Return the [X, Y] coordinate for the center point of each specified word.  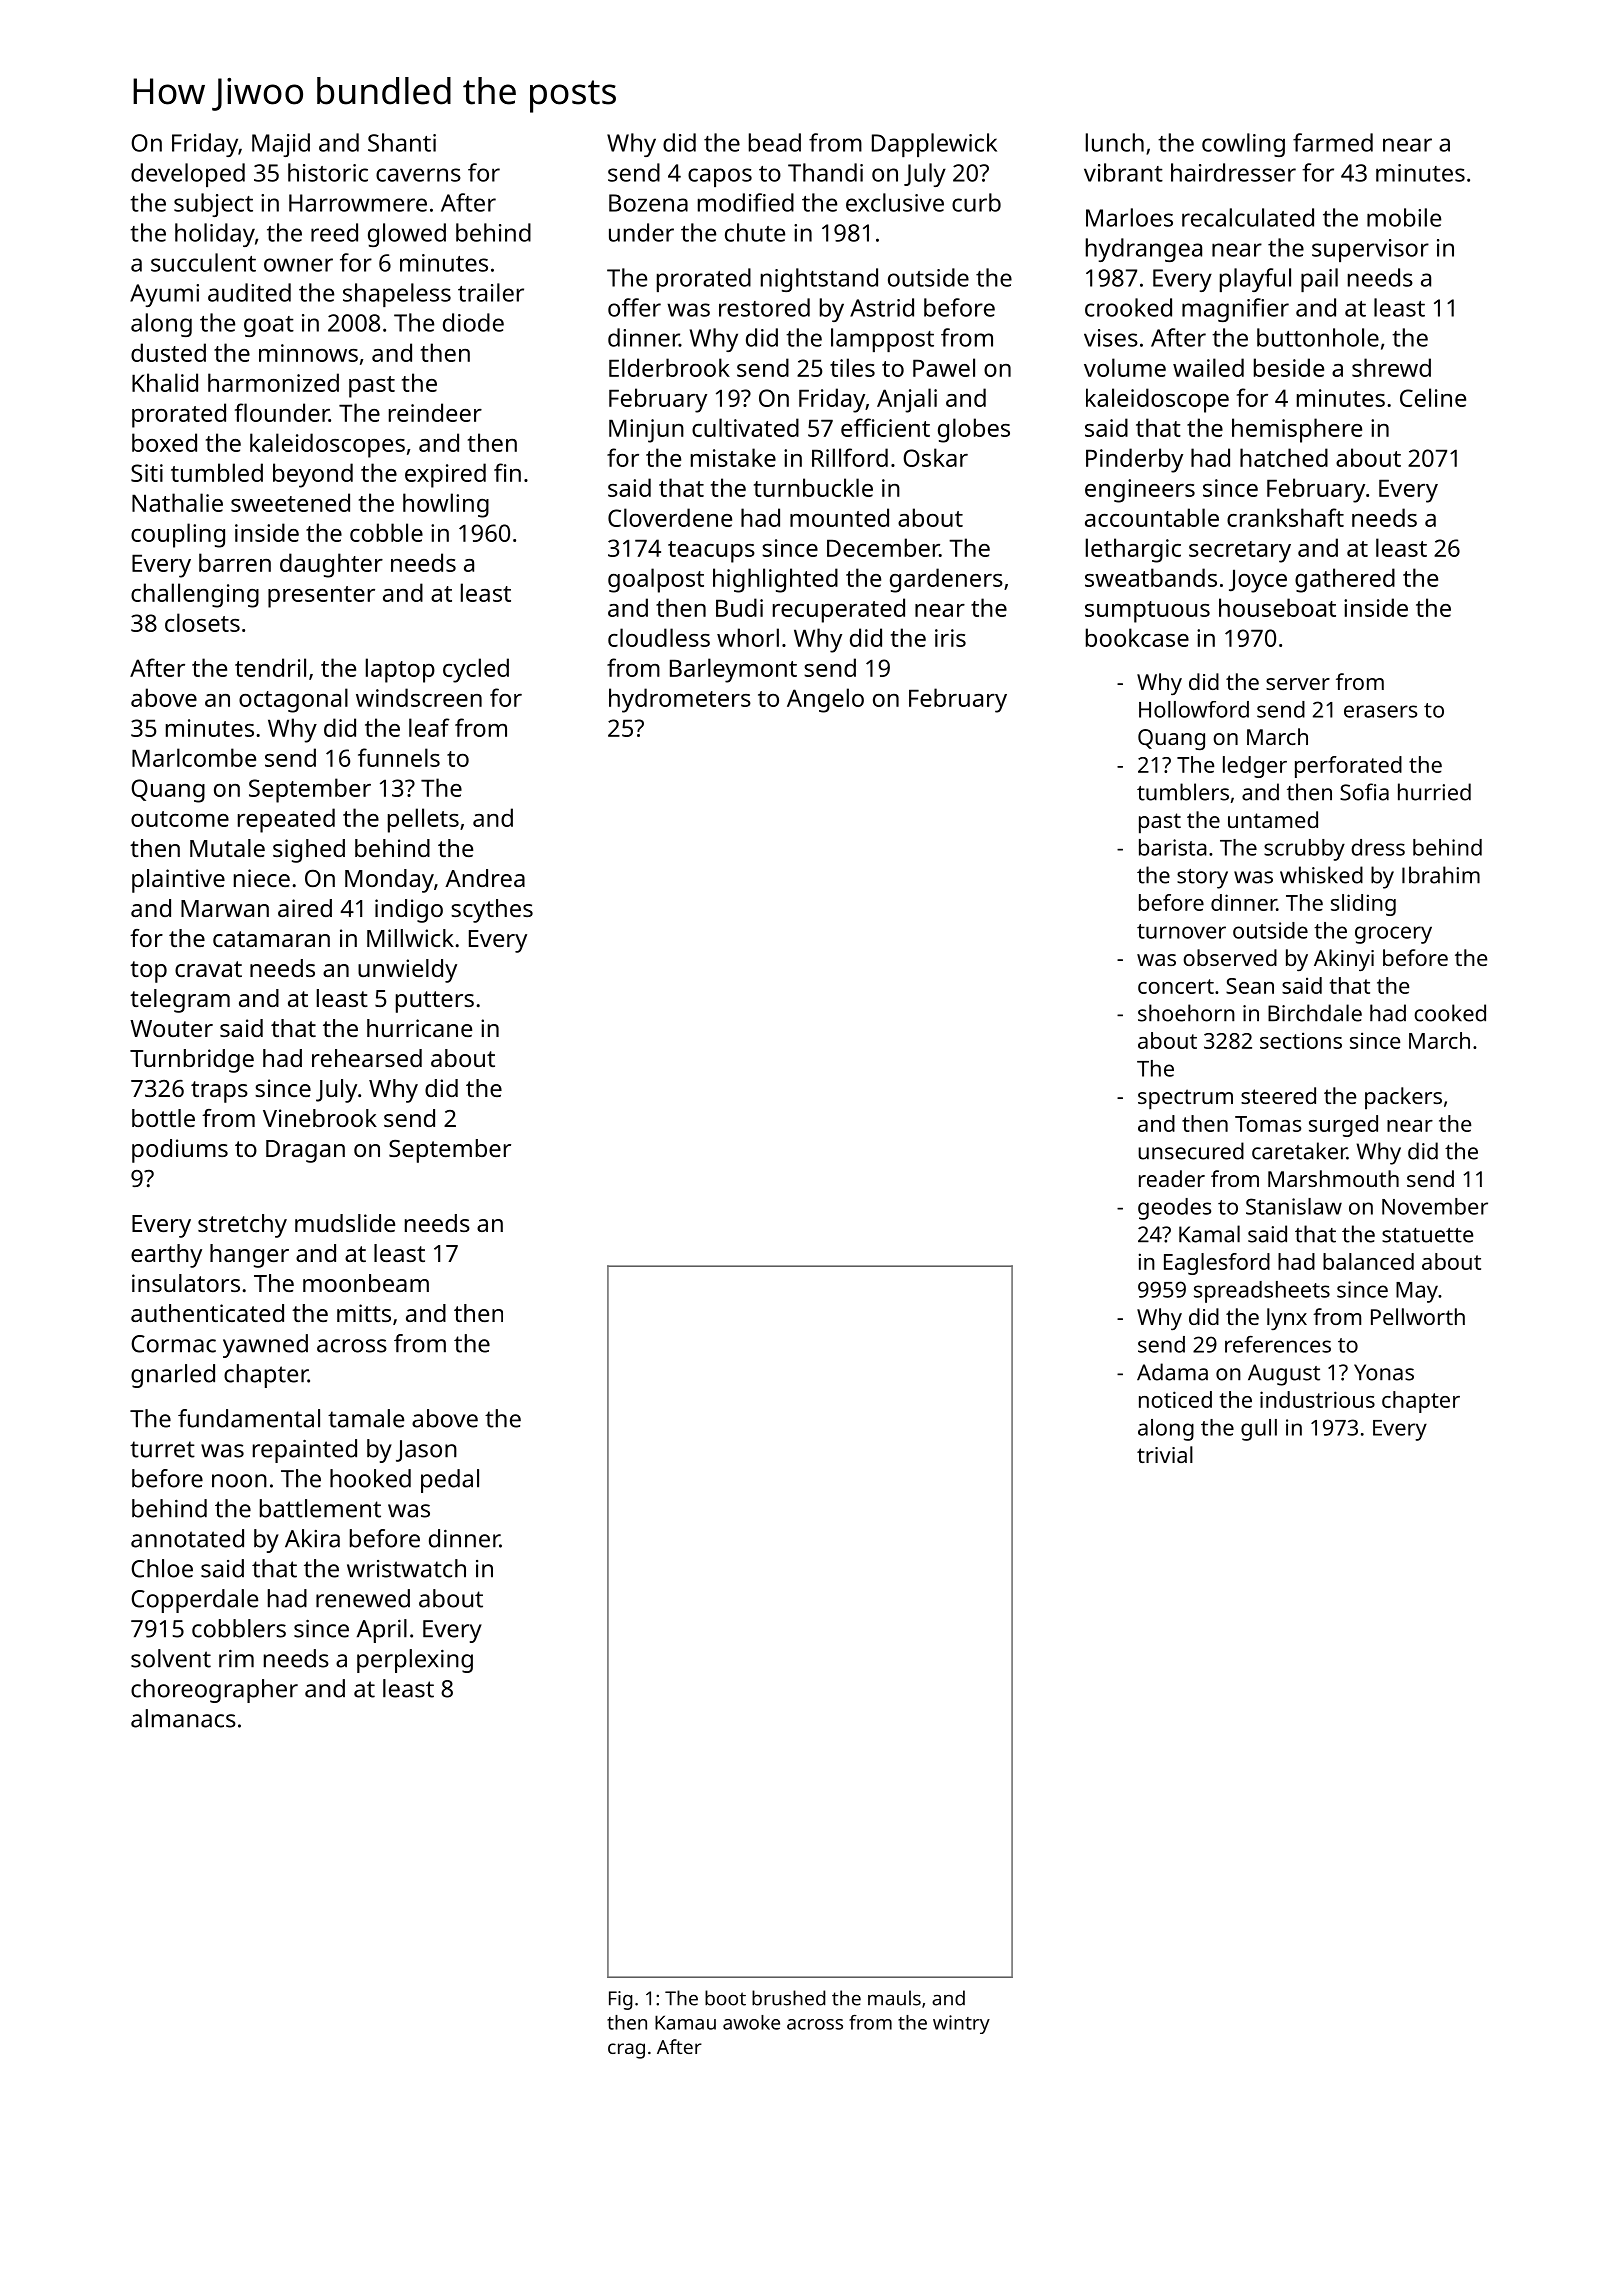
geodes [1174, 1209]
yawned [265, 1346]
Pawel [944, 367]
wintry [961, 2024]
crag [626, 2051]
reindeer [435, 412]
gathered [1345, 580]
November [1435, 1206]
